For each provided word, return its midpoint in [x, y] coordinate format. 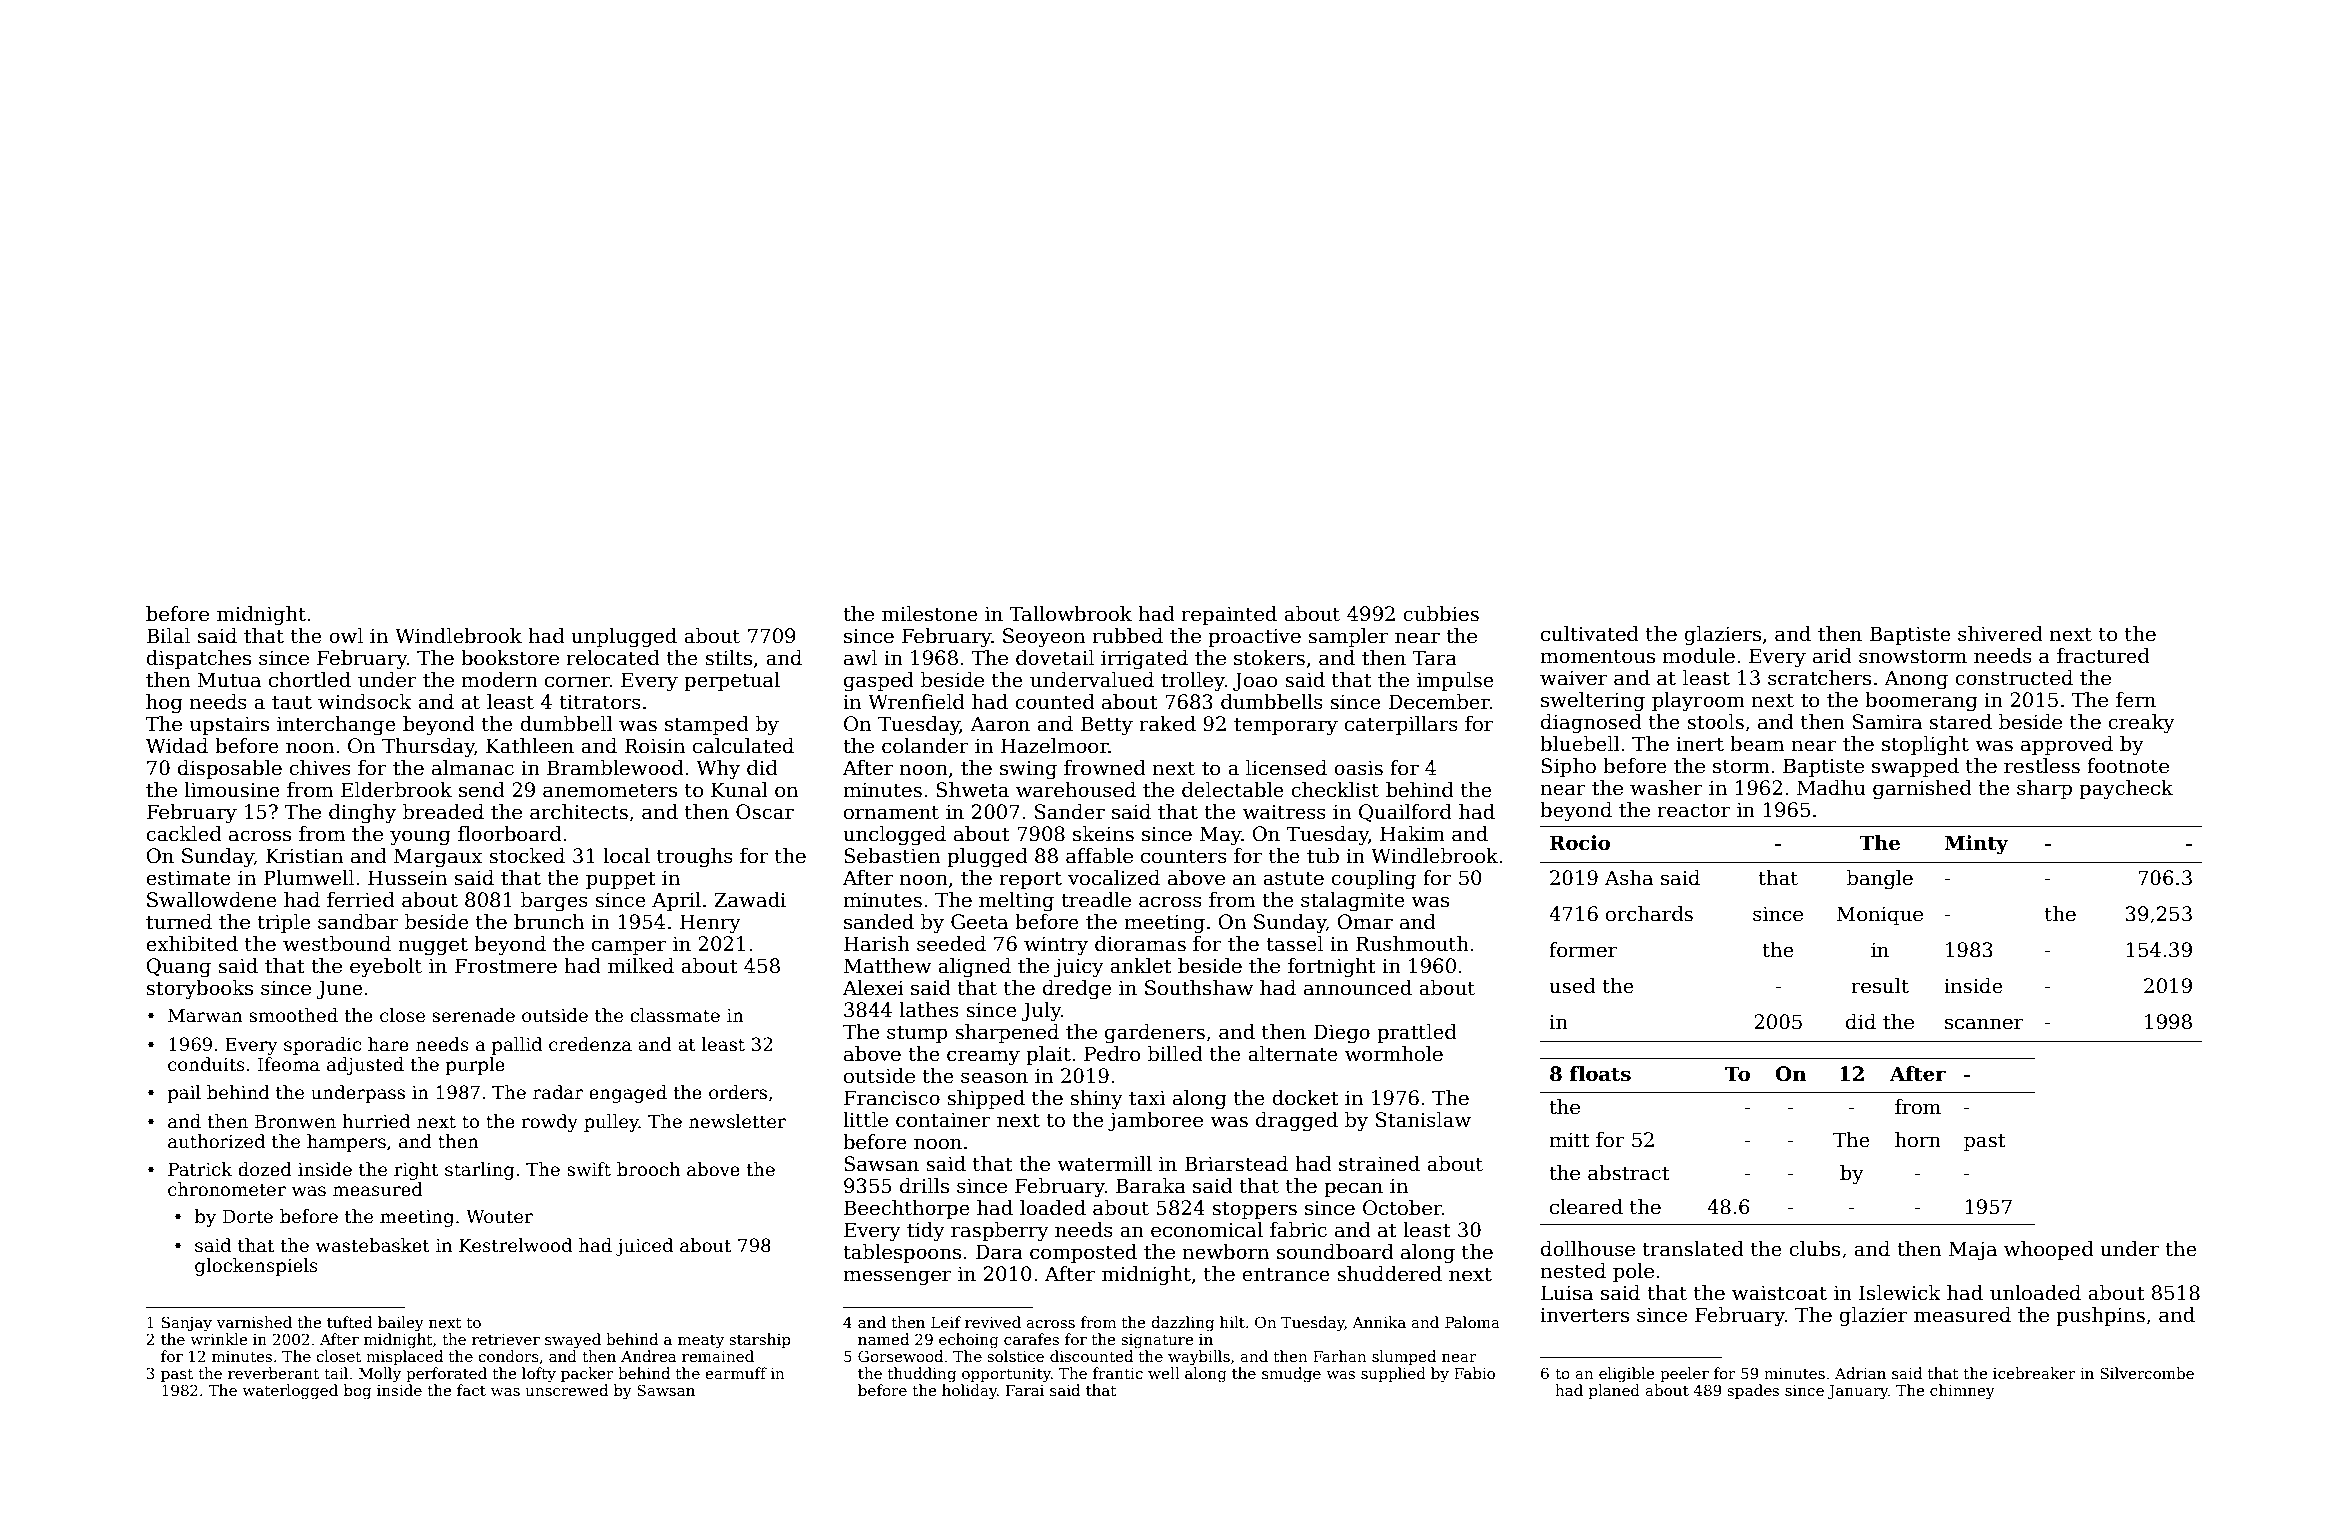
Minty [1976, 845]
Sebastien [892, 856]
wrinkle [218, 1339]
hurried [376, 1121]
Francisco [892, 1098]
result [1880, 986]
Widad [177, 746]
